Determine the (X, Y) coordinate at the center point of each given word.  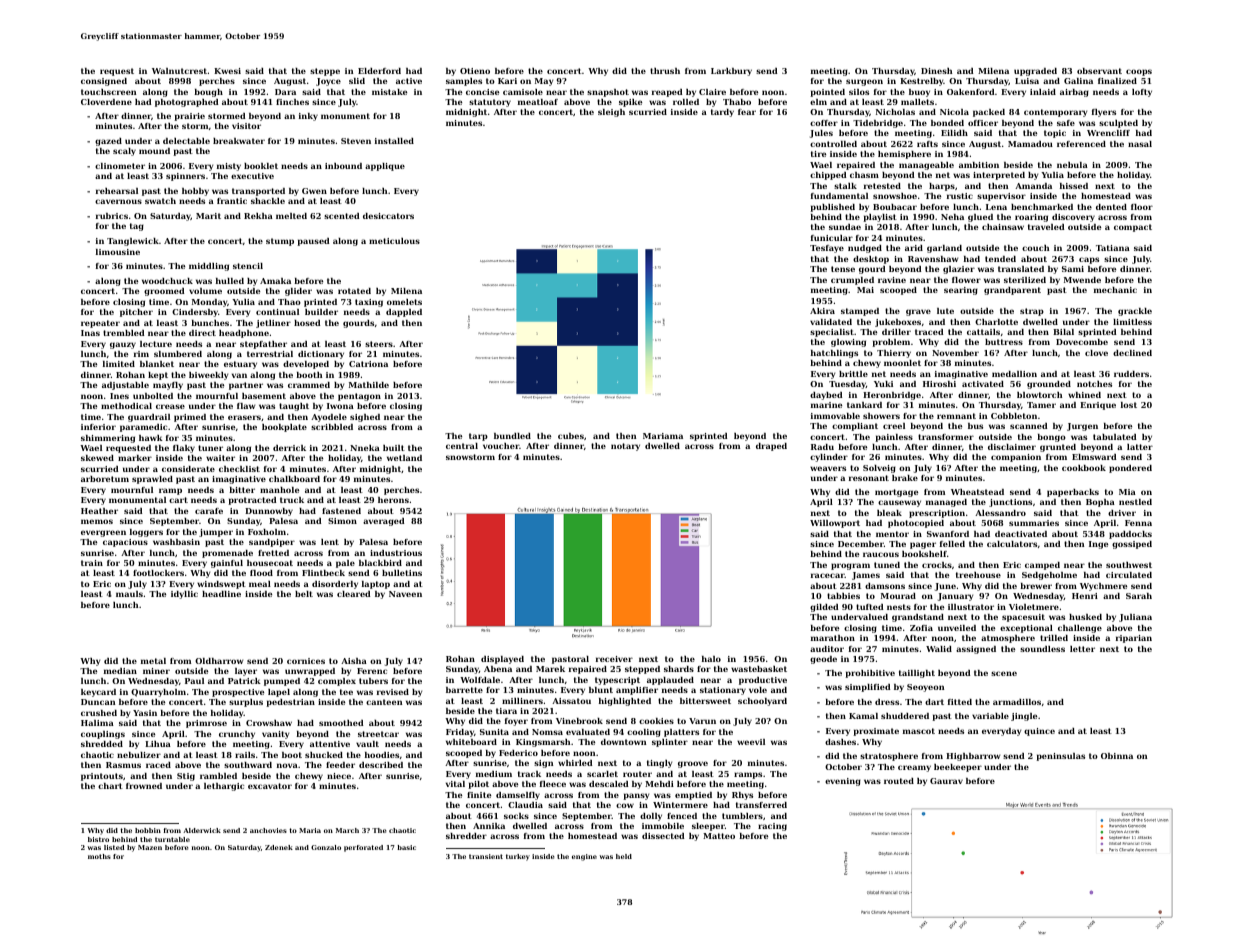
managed (946, 503)
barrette (464, 690)
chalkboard (294, 479)
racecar (828, 575)
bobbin (148, 830)
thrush (665, 71)
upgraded (1035, 72)
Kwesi (227, 71)
